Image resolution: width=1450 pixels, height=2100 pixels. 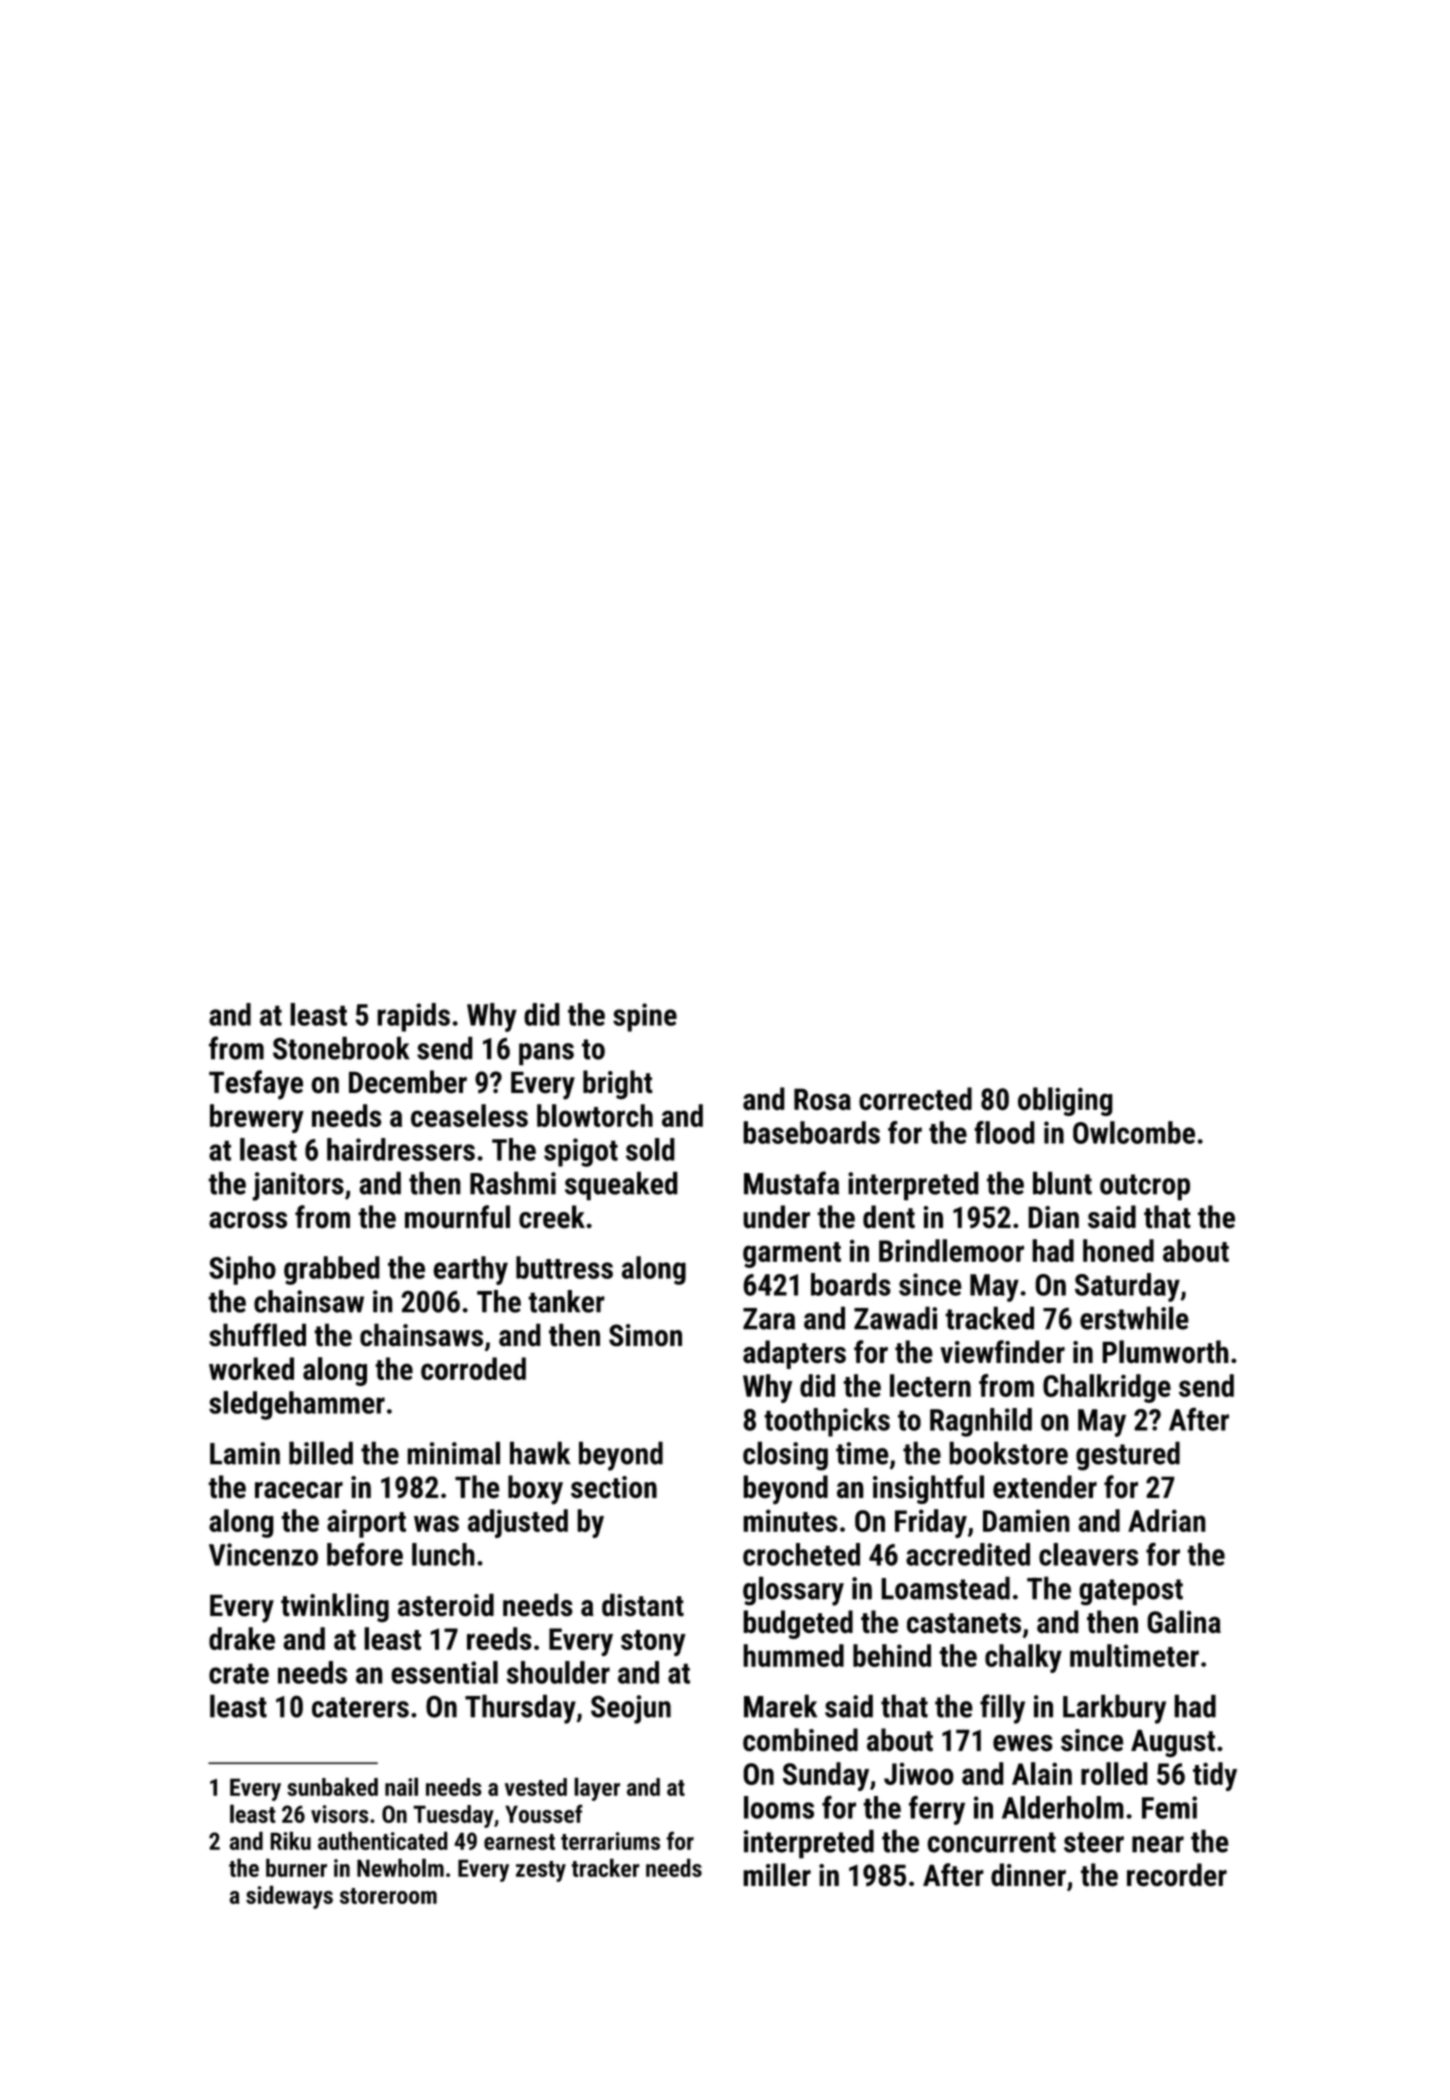 What do you see at coordinates (457, 1217) in the document?
I see `mournful` at bounding box center [457, 1217].
